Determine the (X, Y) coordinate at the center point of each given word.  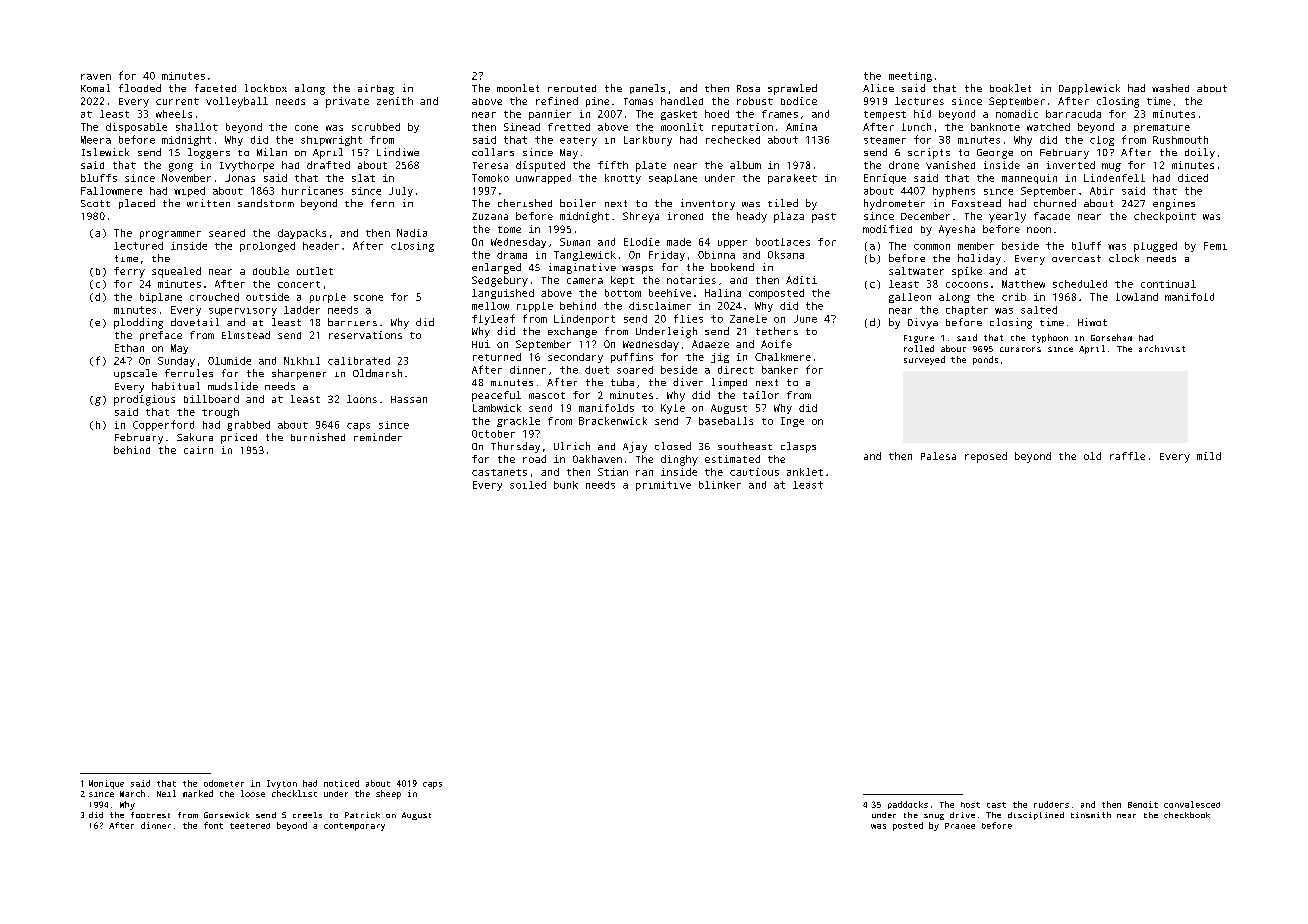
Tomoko (490, 178)
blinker (720, 485)
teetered (250, 826)
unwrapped (543, 179)
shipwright (331, 141)
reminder (378, 437)
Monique (106, 784)
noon (1039, 230)
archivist (1162, 348)
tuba (622, 382)
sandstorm (266, 203)
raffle (1127, 456)
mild (1209, 456)
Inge (792, 422)
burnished (318, 437)
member (976, 246)
